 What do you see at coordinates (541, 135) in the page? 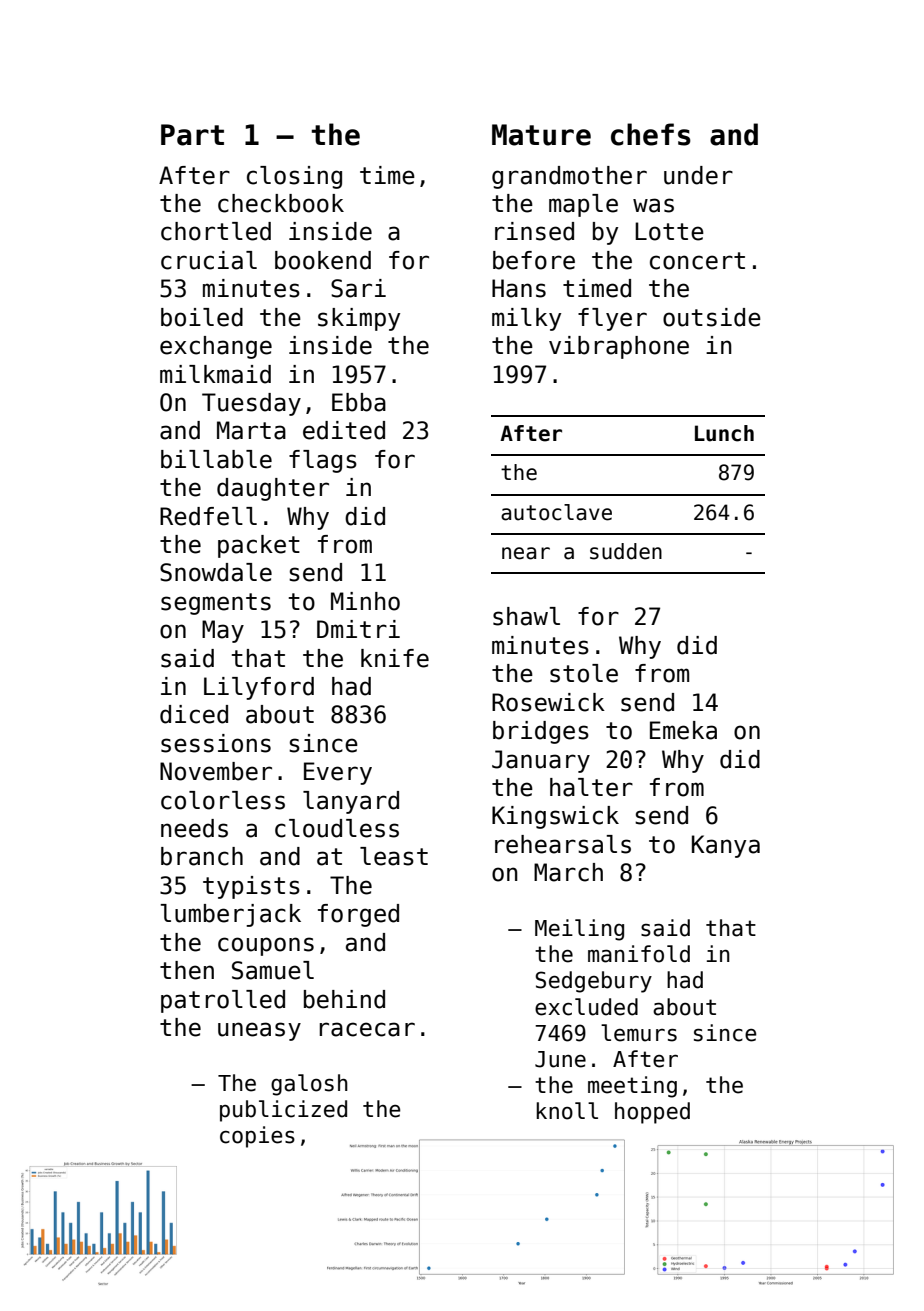
I see `Mature` at bounding box center [541, 135].
